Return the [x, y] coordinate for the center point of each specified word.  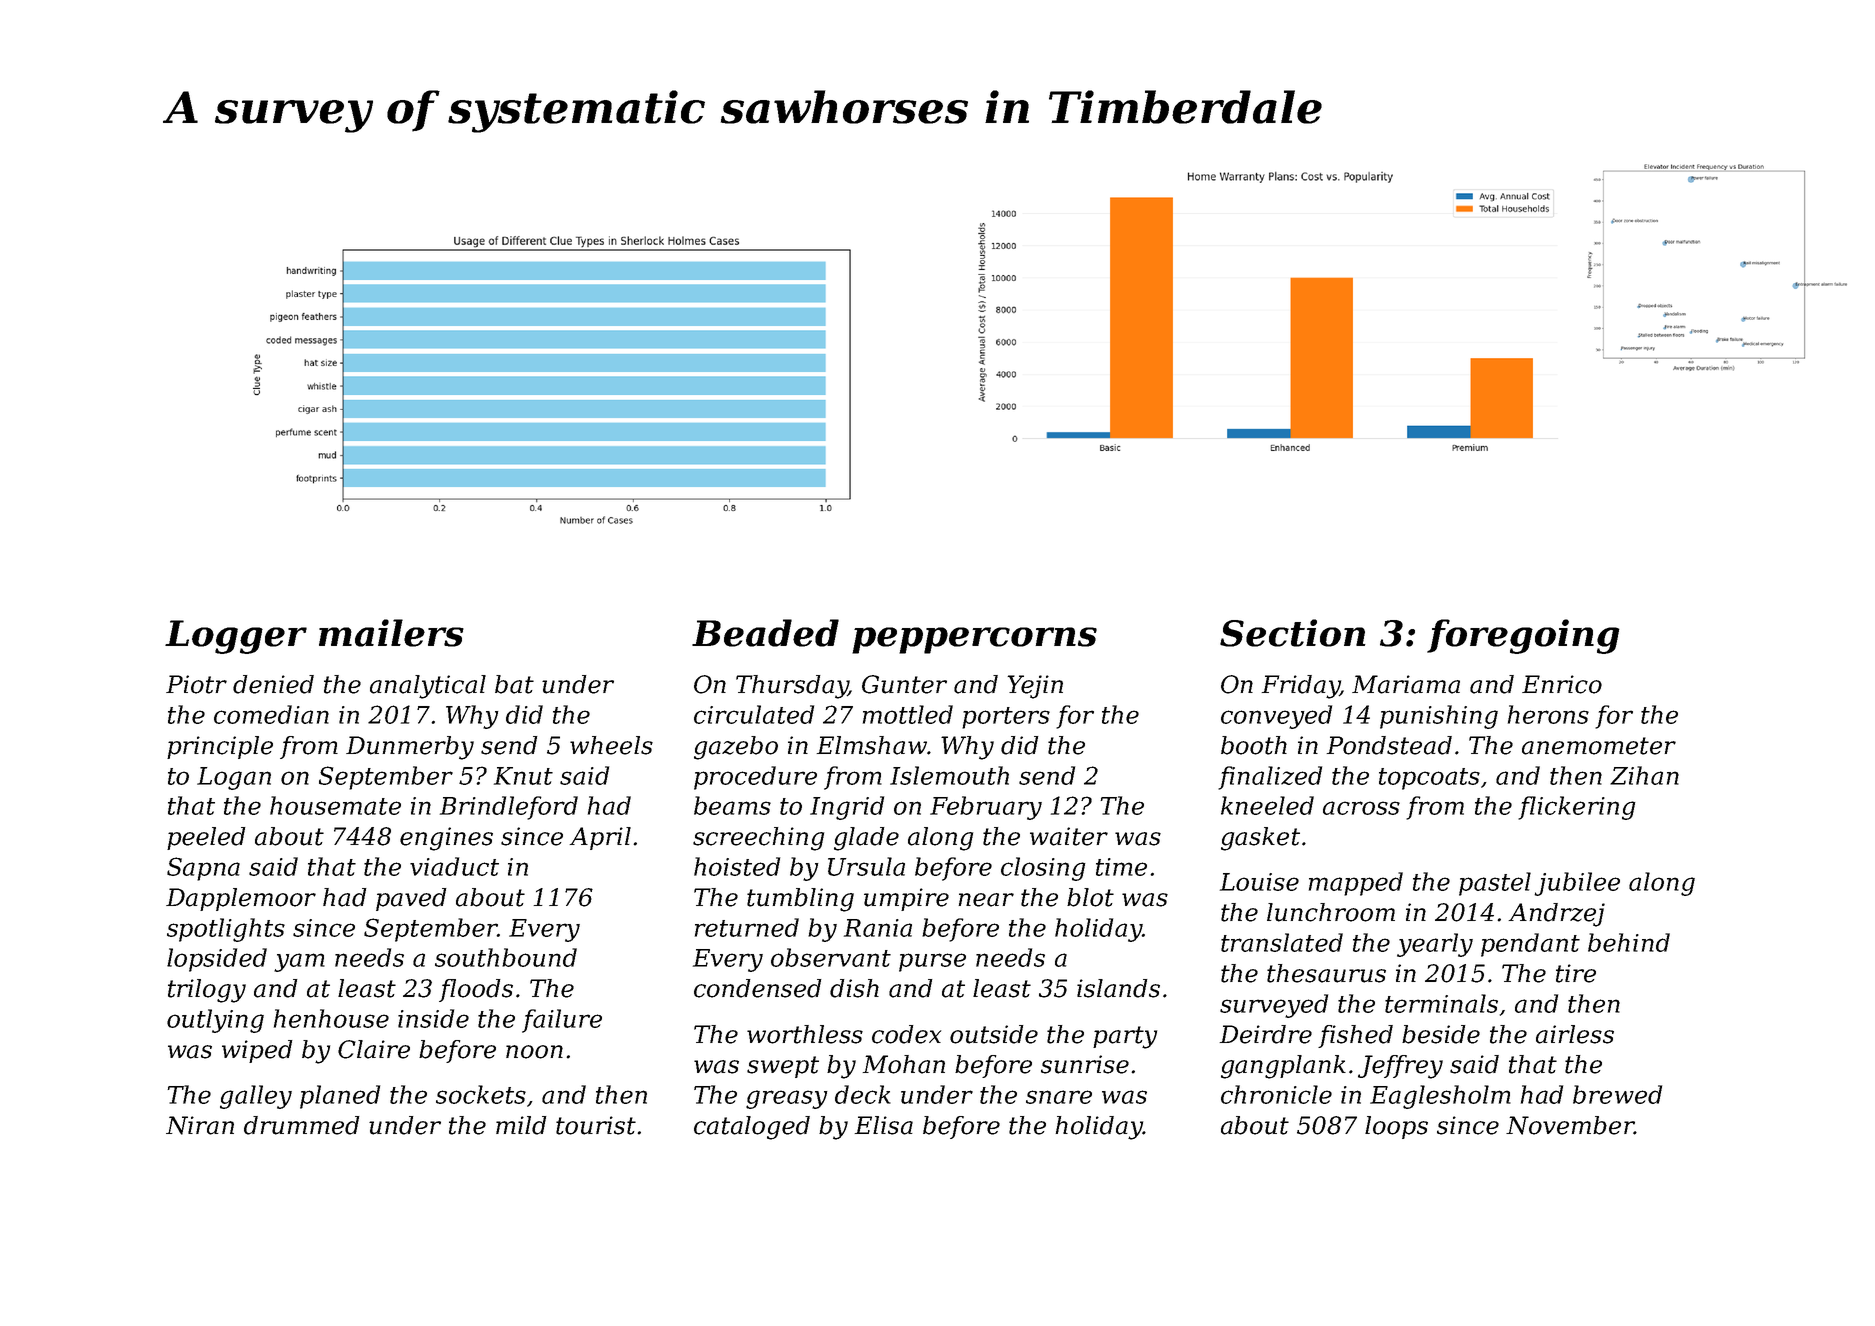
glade [866, 839]
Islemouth [949, 775]
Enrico [1562, 684]
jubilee [1577, 884]
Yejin [1035, 687]
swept [783, 1067]
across [1361, 808]
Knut [523, 776]
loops [1396, 1127]
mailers [391, 633]
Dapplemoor [241, 899]
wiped [257, 1051]
